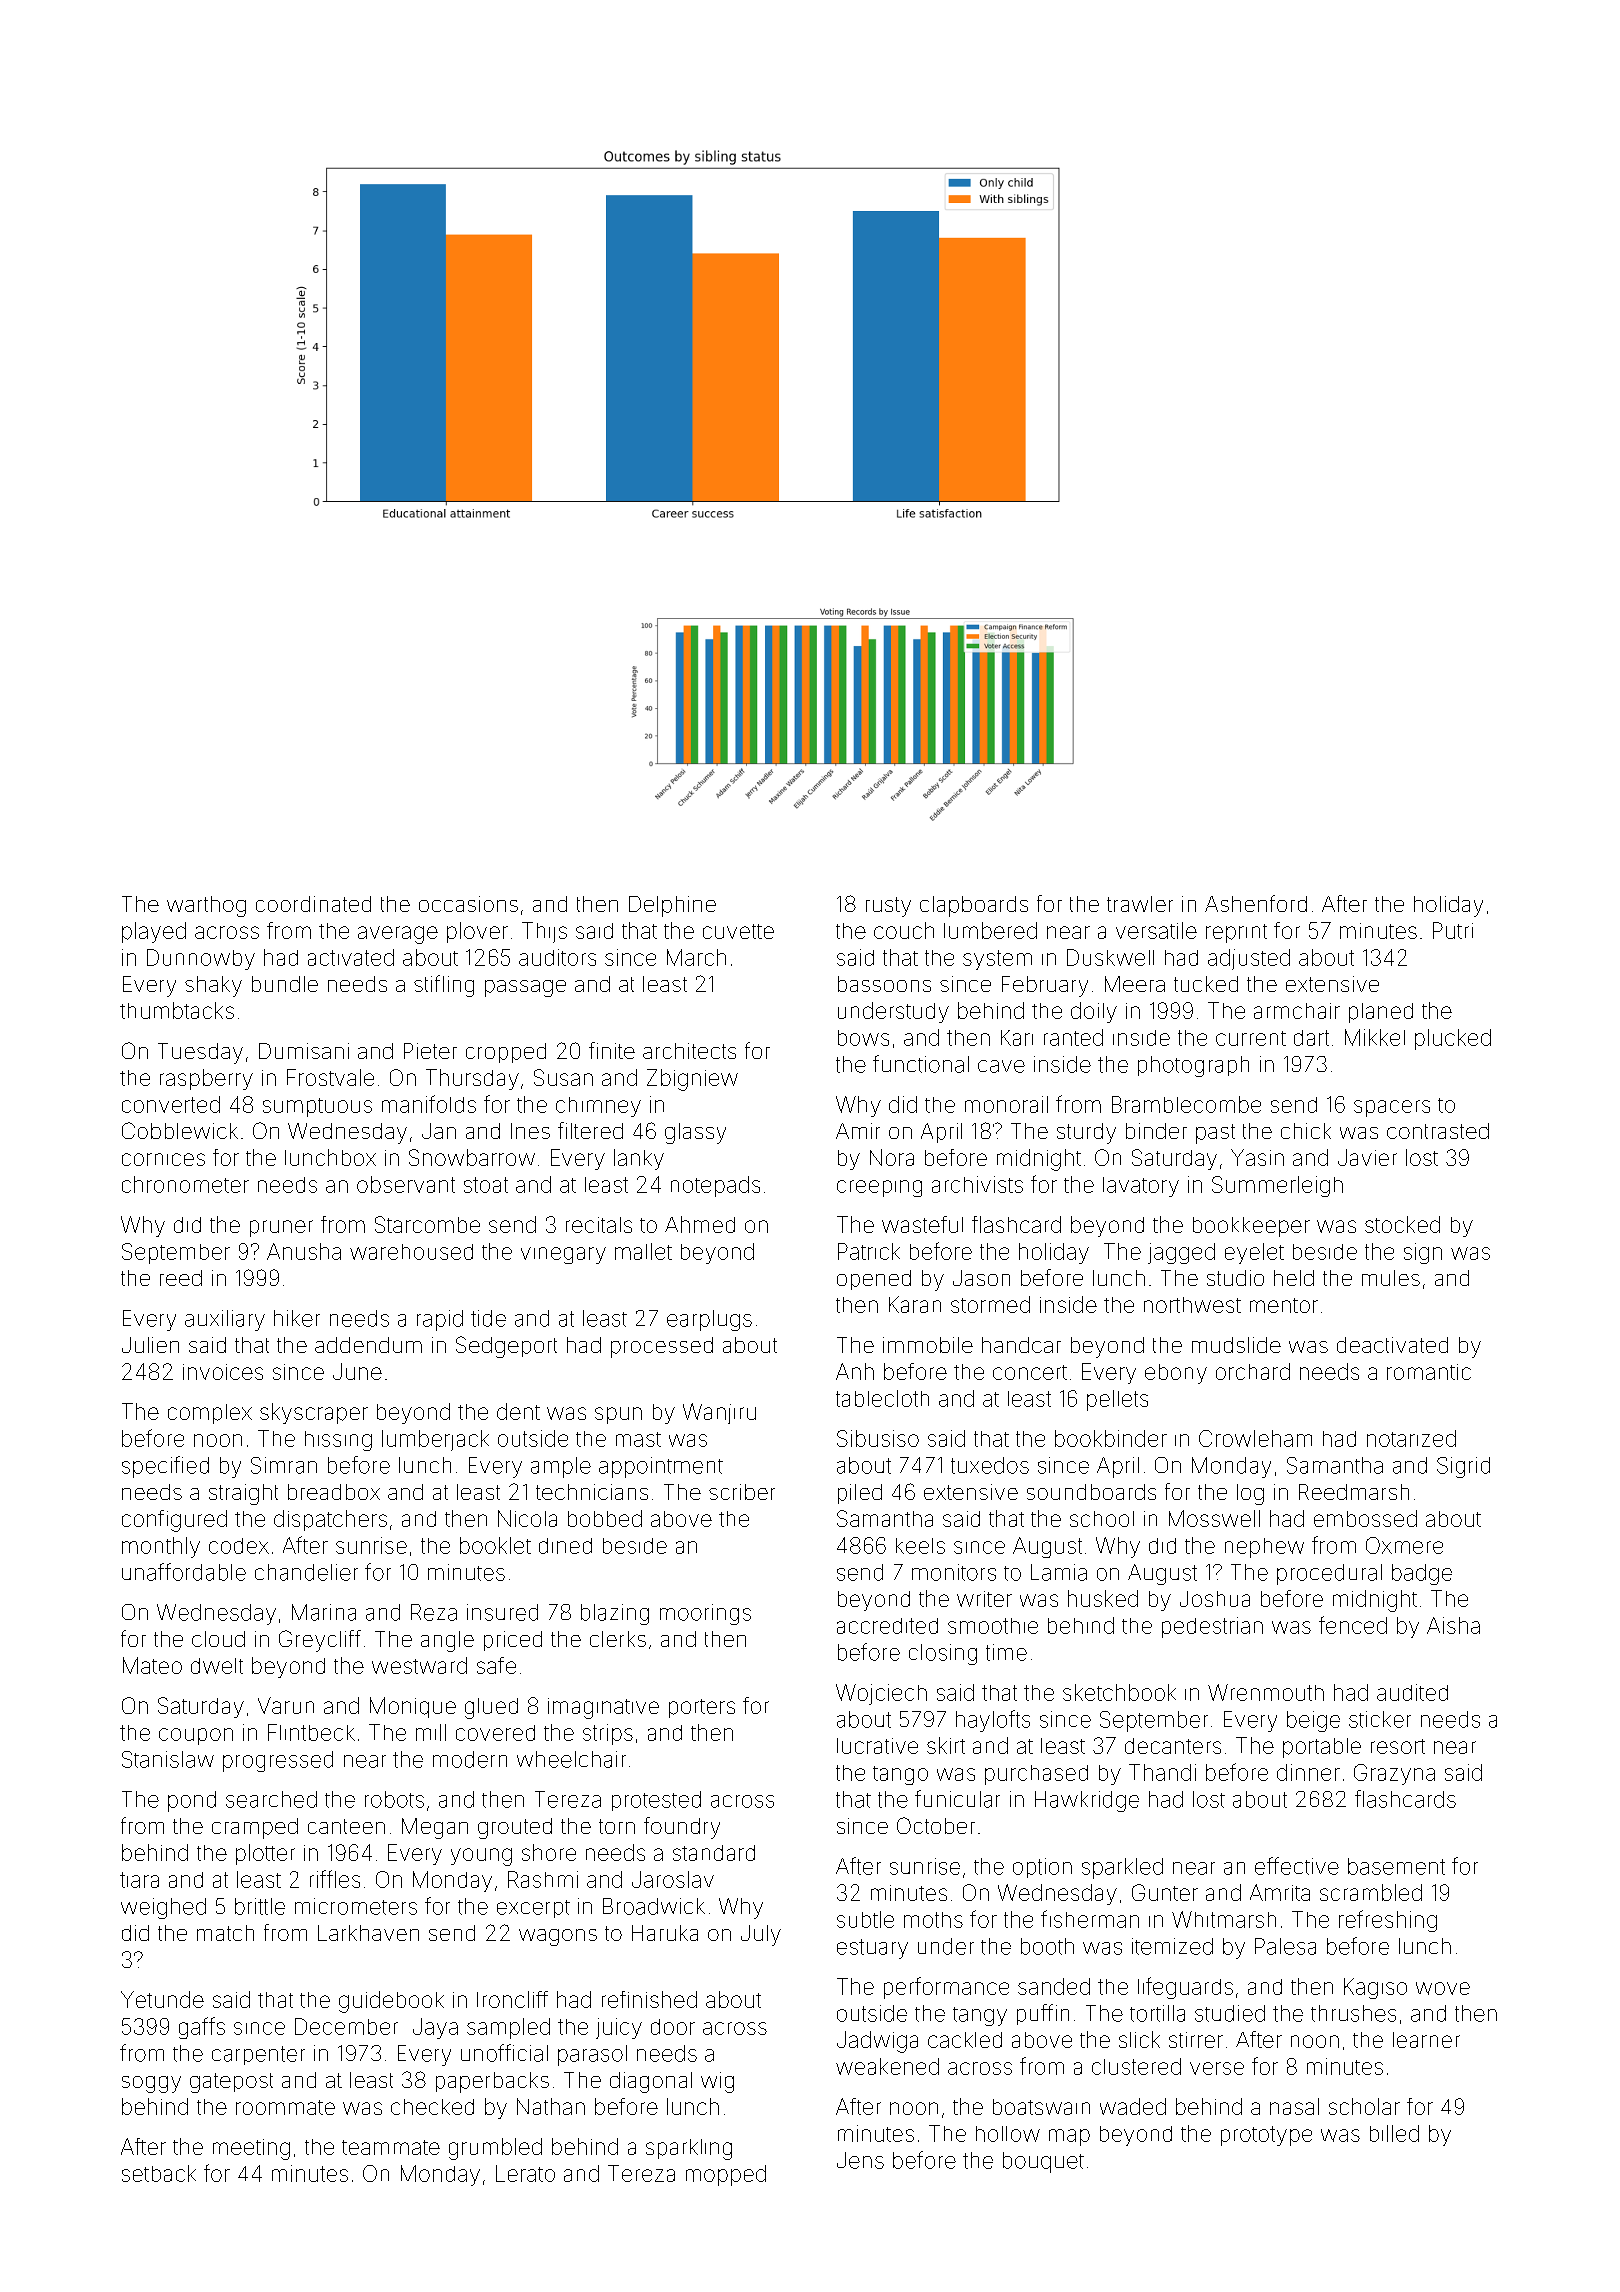 The height and width of the image is (2292, 1620). I want to click on setback, so click(159, 2173).
